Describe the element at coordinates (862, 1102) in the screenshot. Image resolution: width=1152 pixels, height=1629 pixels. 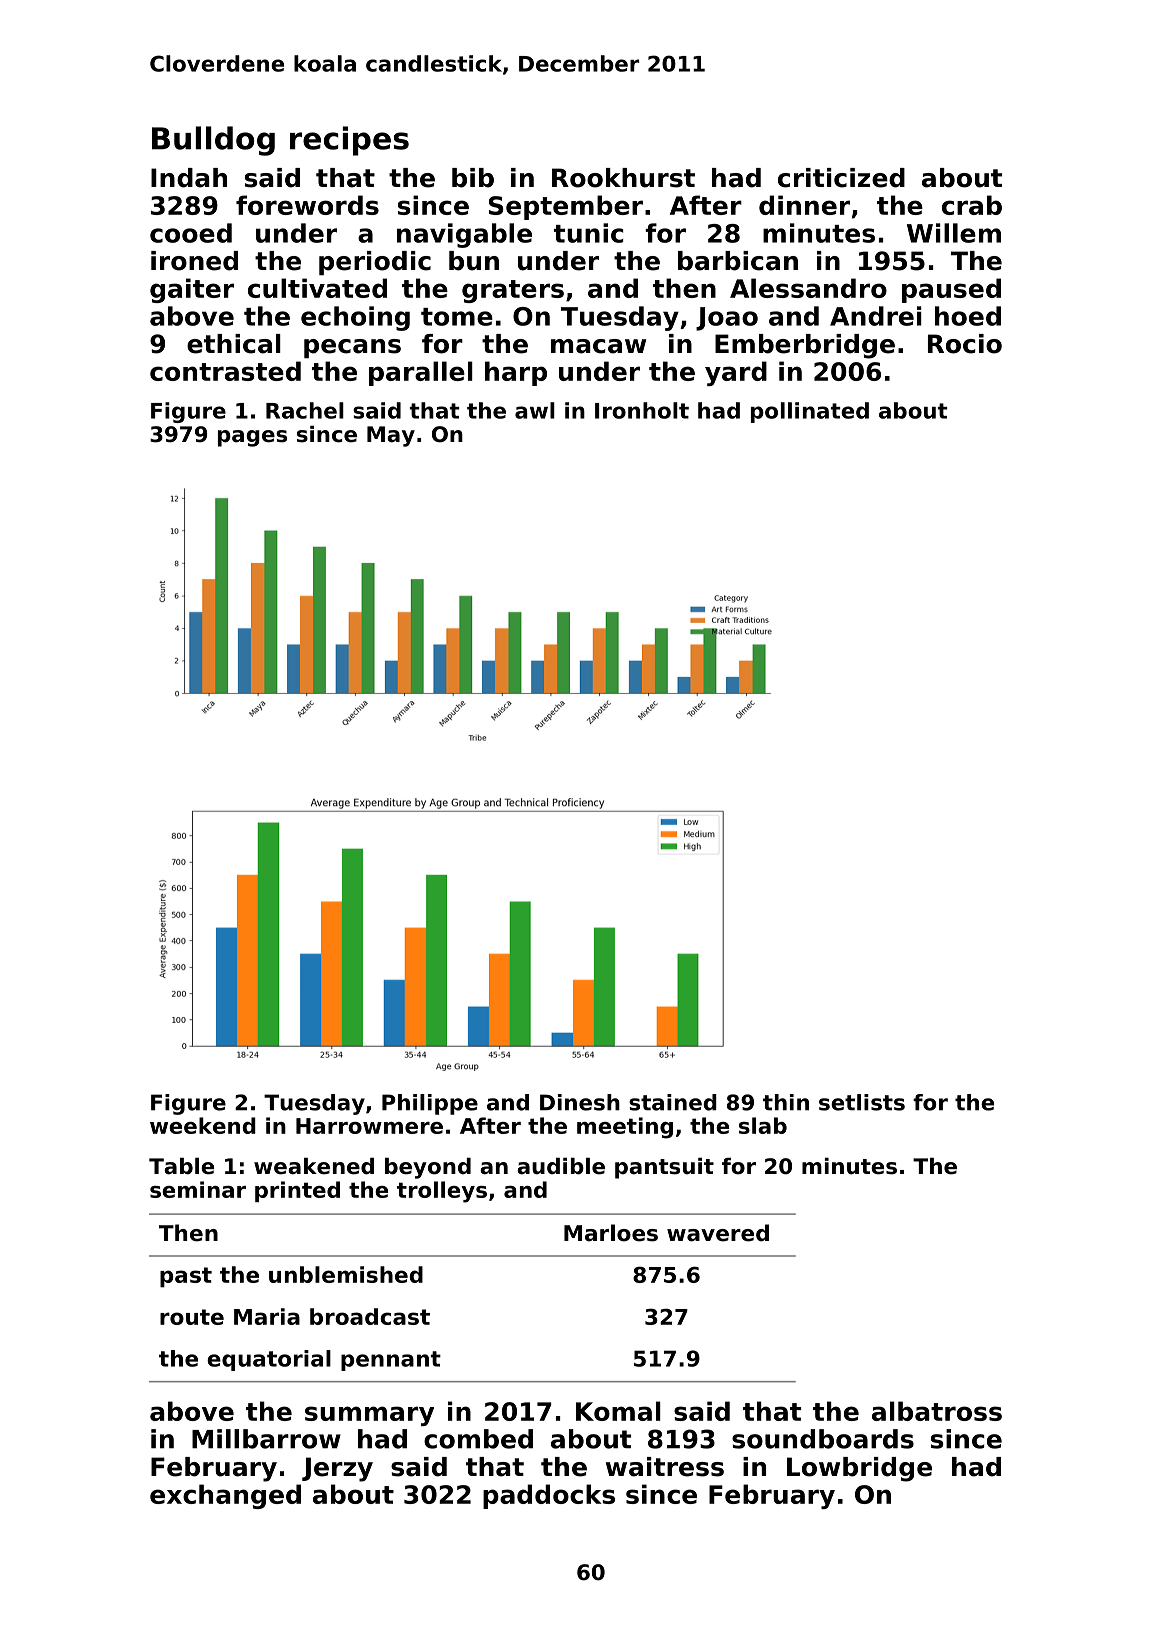
I see `setlists` at that location.
